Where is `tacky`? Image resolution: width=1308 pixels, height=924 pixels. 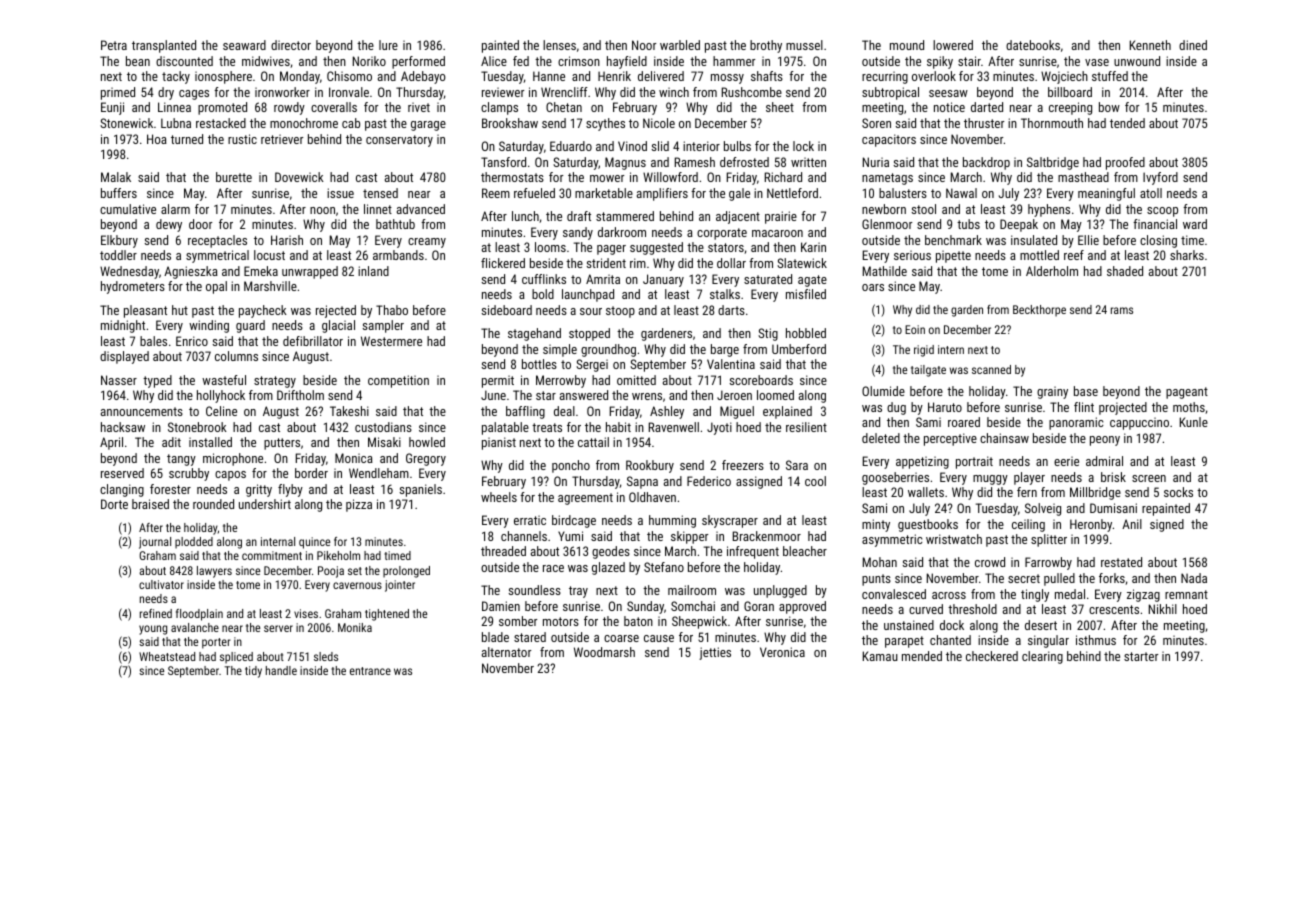
tacky is located at coordinates (176, 77).
